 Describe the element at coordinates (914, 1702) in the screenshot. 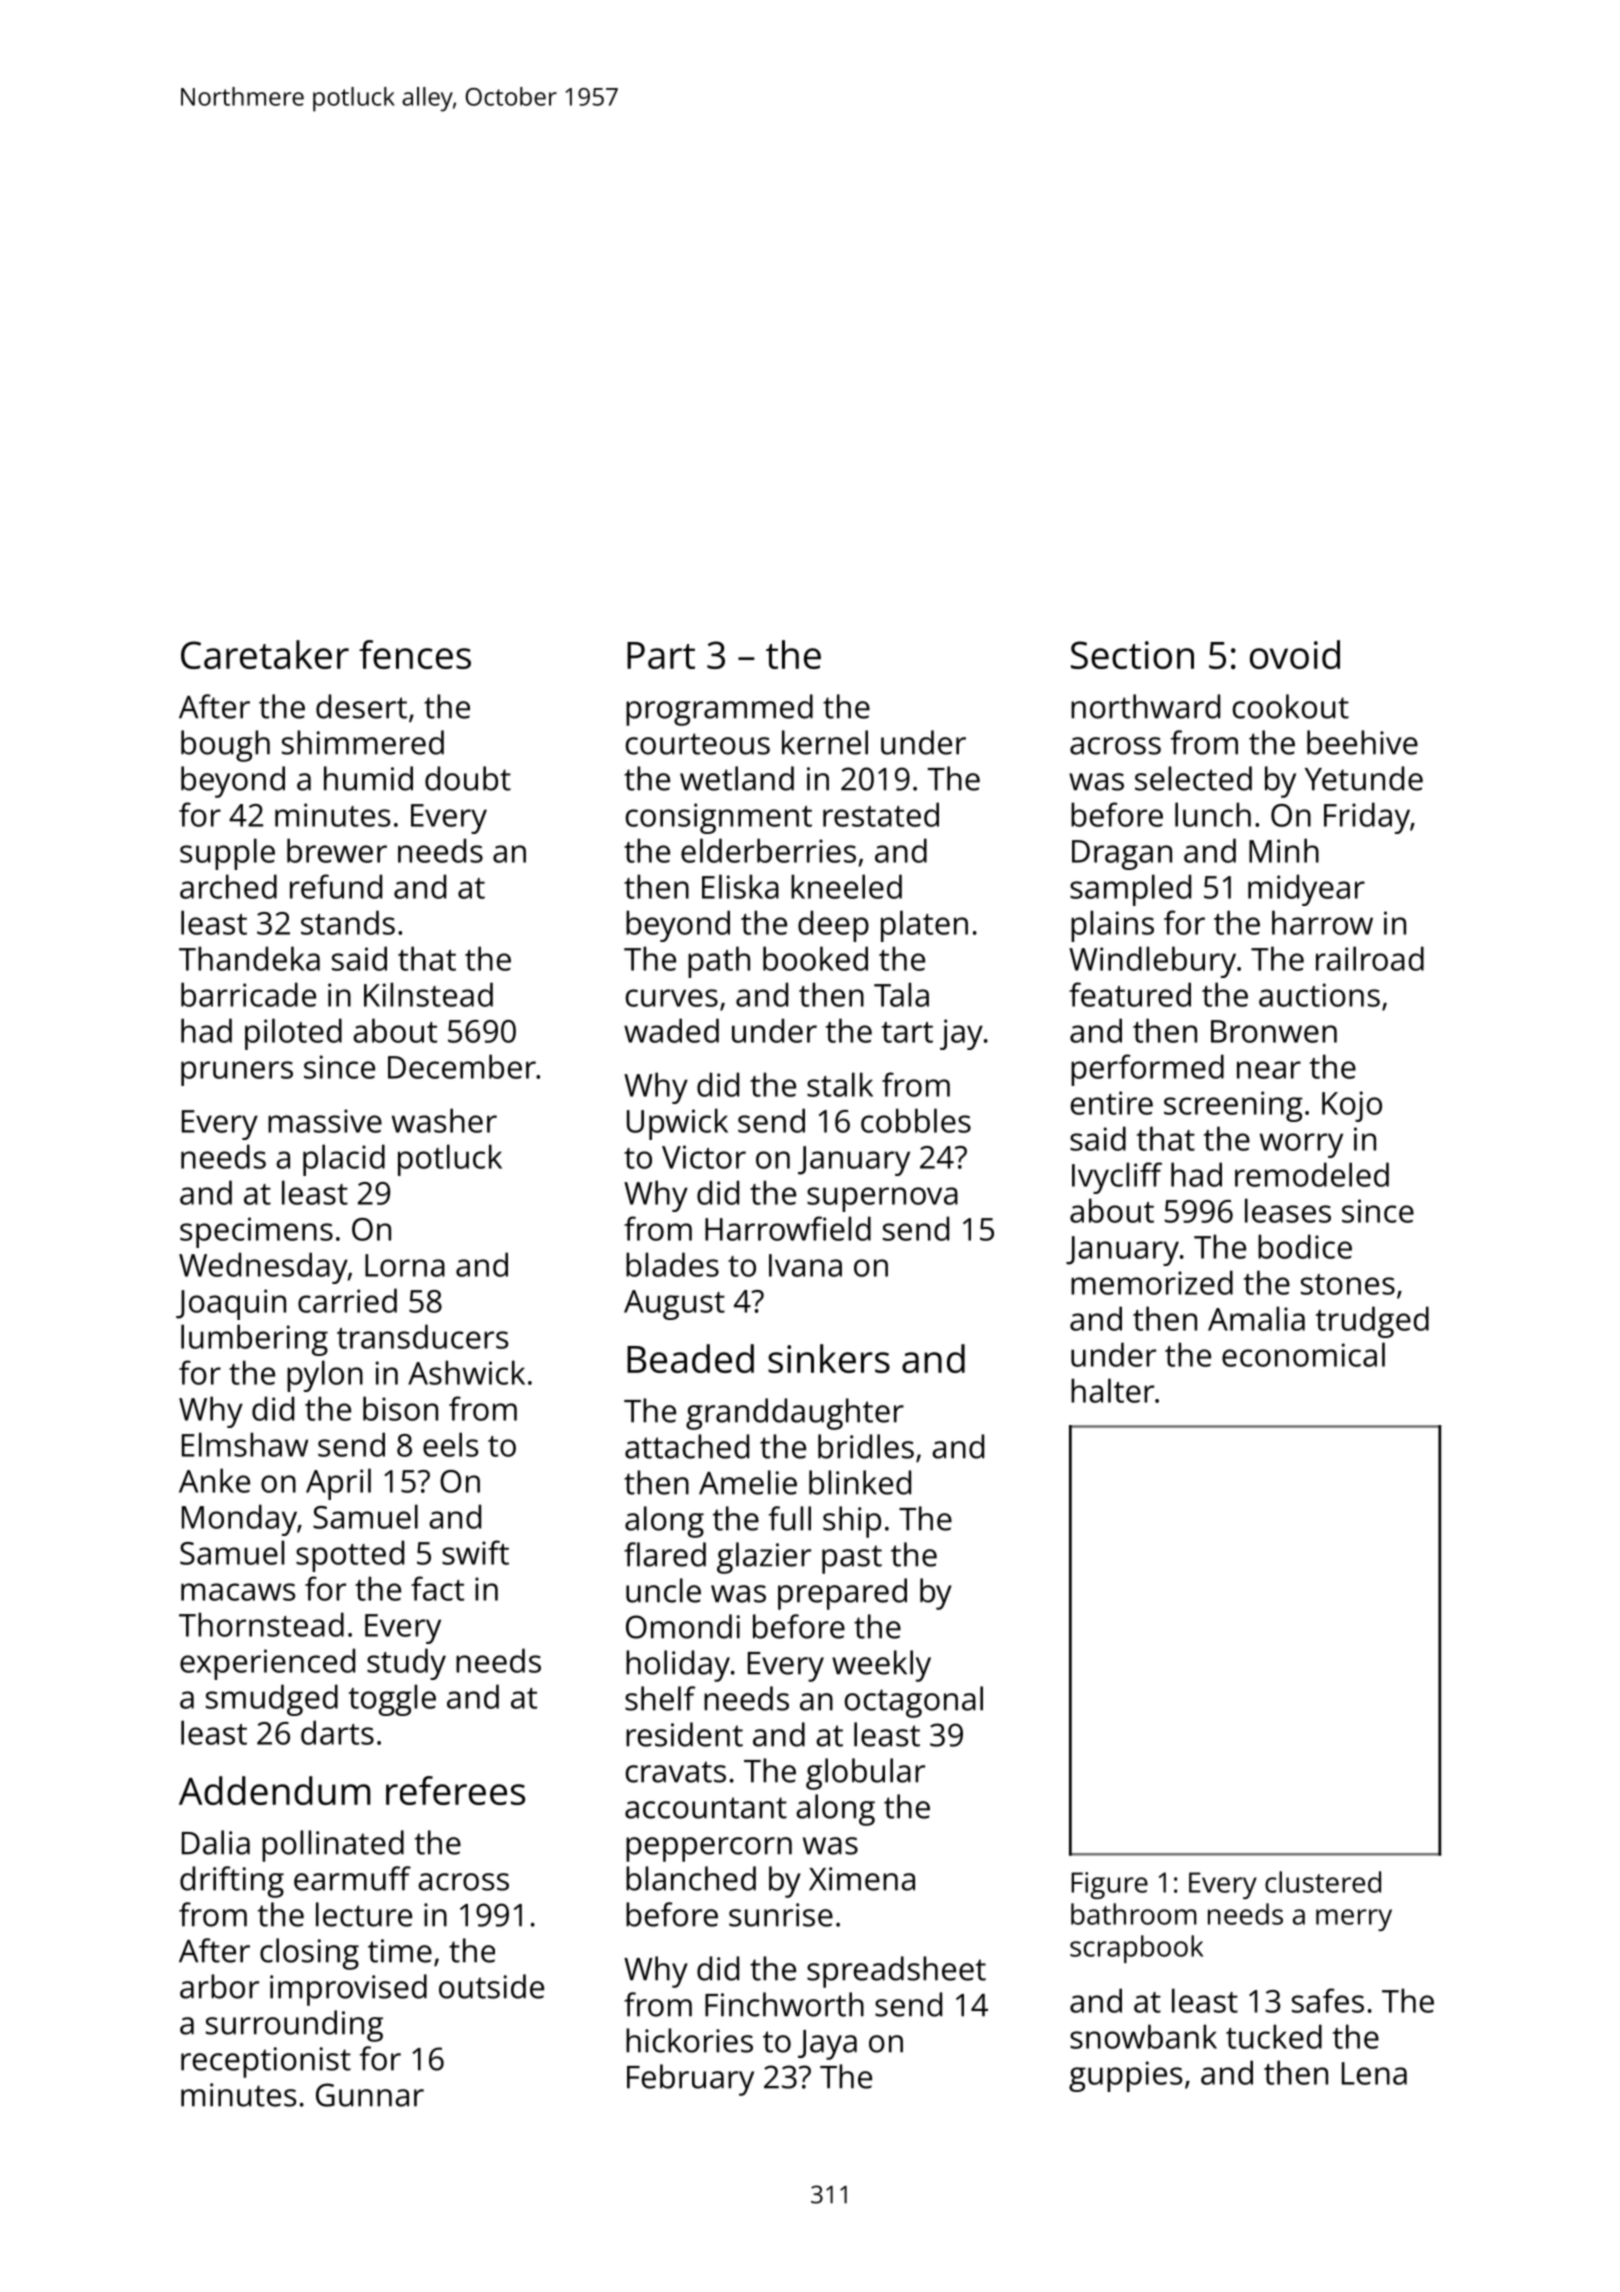

I see `octagonal` at that location.
